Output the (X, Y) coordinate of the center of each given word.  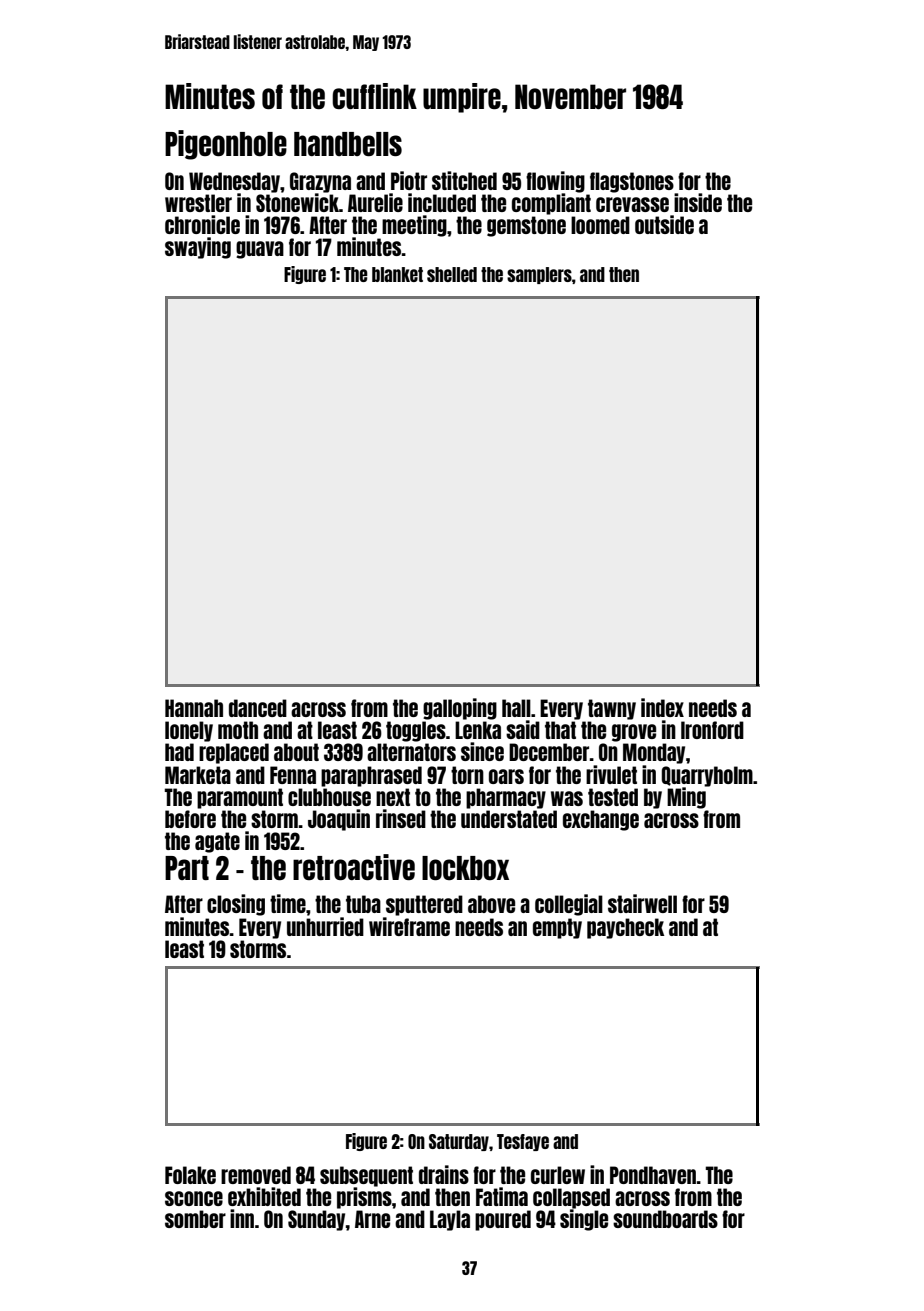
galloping (460, 709)
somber (195, 1219)
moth (238, 730)
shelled (452, 274)
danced (258, 708)
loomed (600, 225)
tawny (612, 709)
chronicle (202, 224)
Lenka (478, 730)
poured (503, 1220)
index (662, 707)
